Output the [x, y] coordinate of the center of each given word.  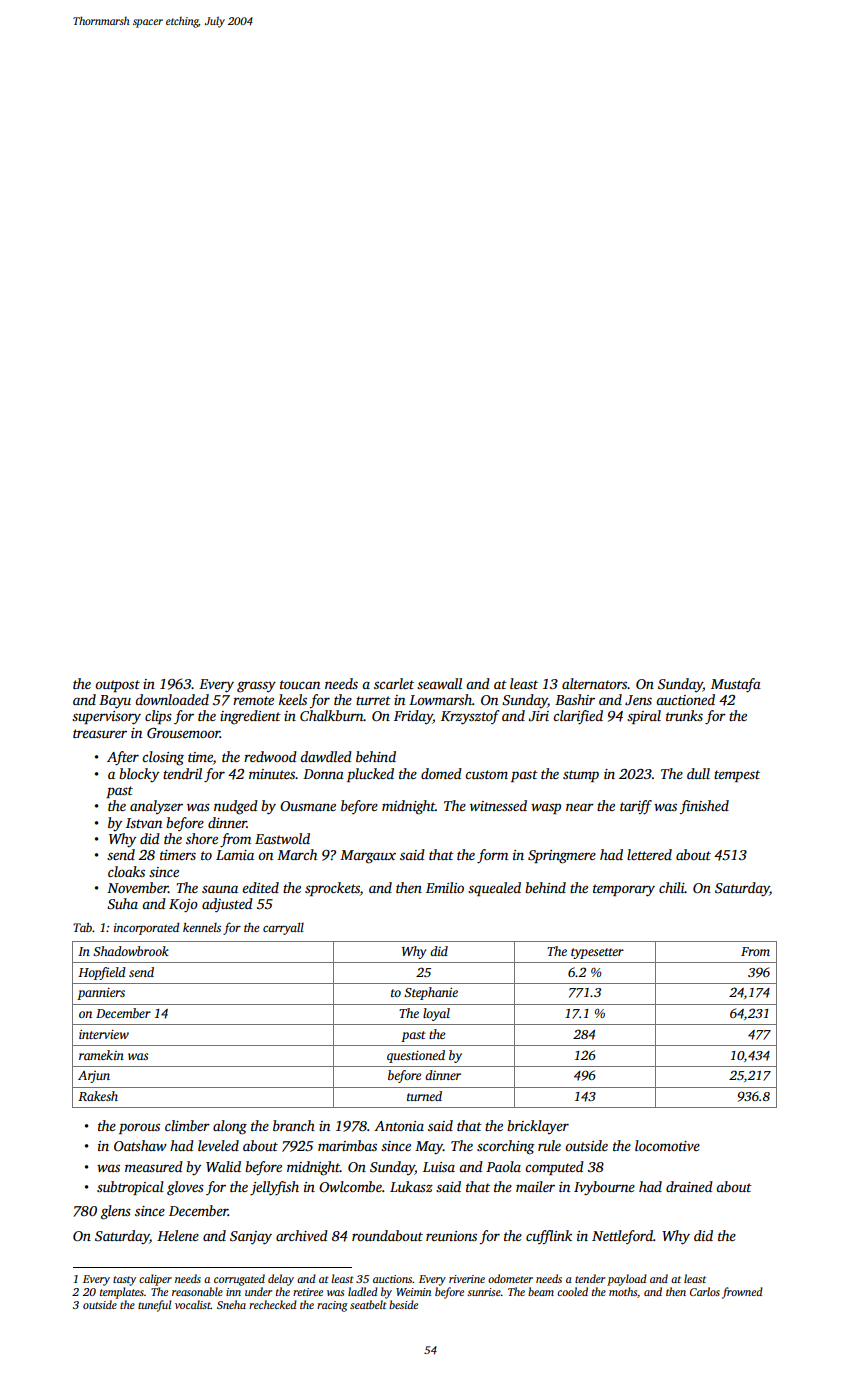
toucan [300, 684]
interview [104, 1034]
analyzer [156, 807]
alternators [595, 683]
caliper [155, 1280]
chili [672, 887]
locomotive [667, 1145]
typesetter [597, 953]
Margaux [368, 857]
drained [689, 1186]
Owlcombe [350, 1186]
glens [116, 1212]
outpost [117, 686]
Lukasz [411, 1186]
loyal [436, 1014]
